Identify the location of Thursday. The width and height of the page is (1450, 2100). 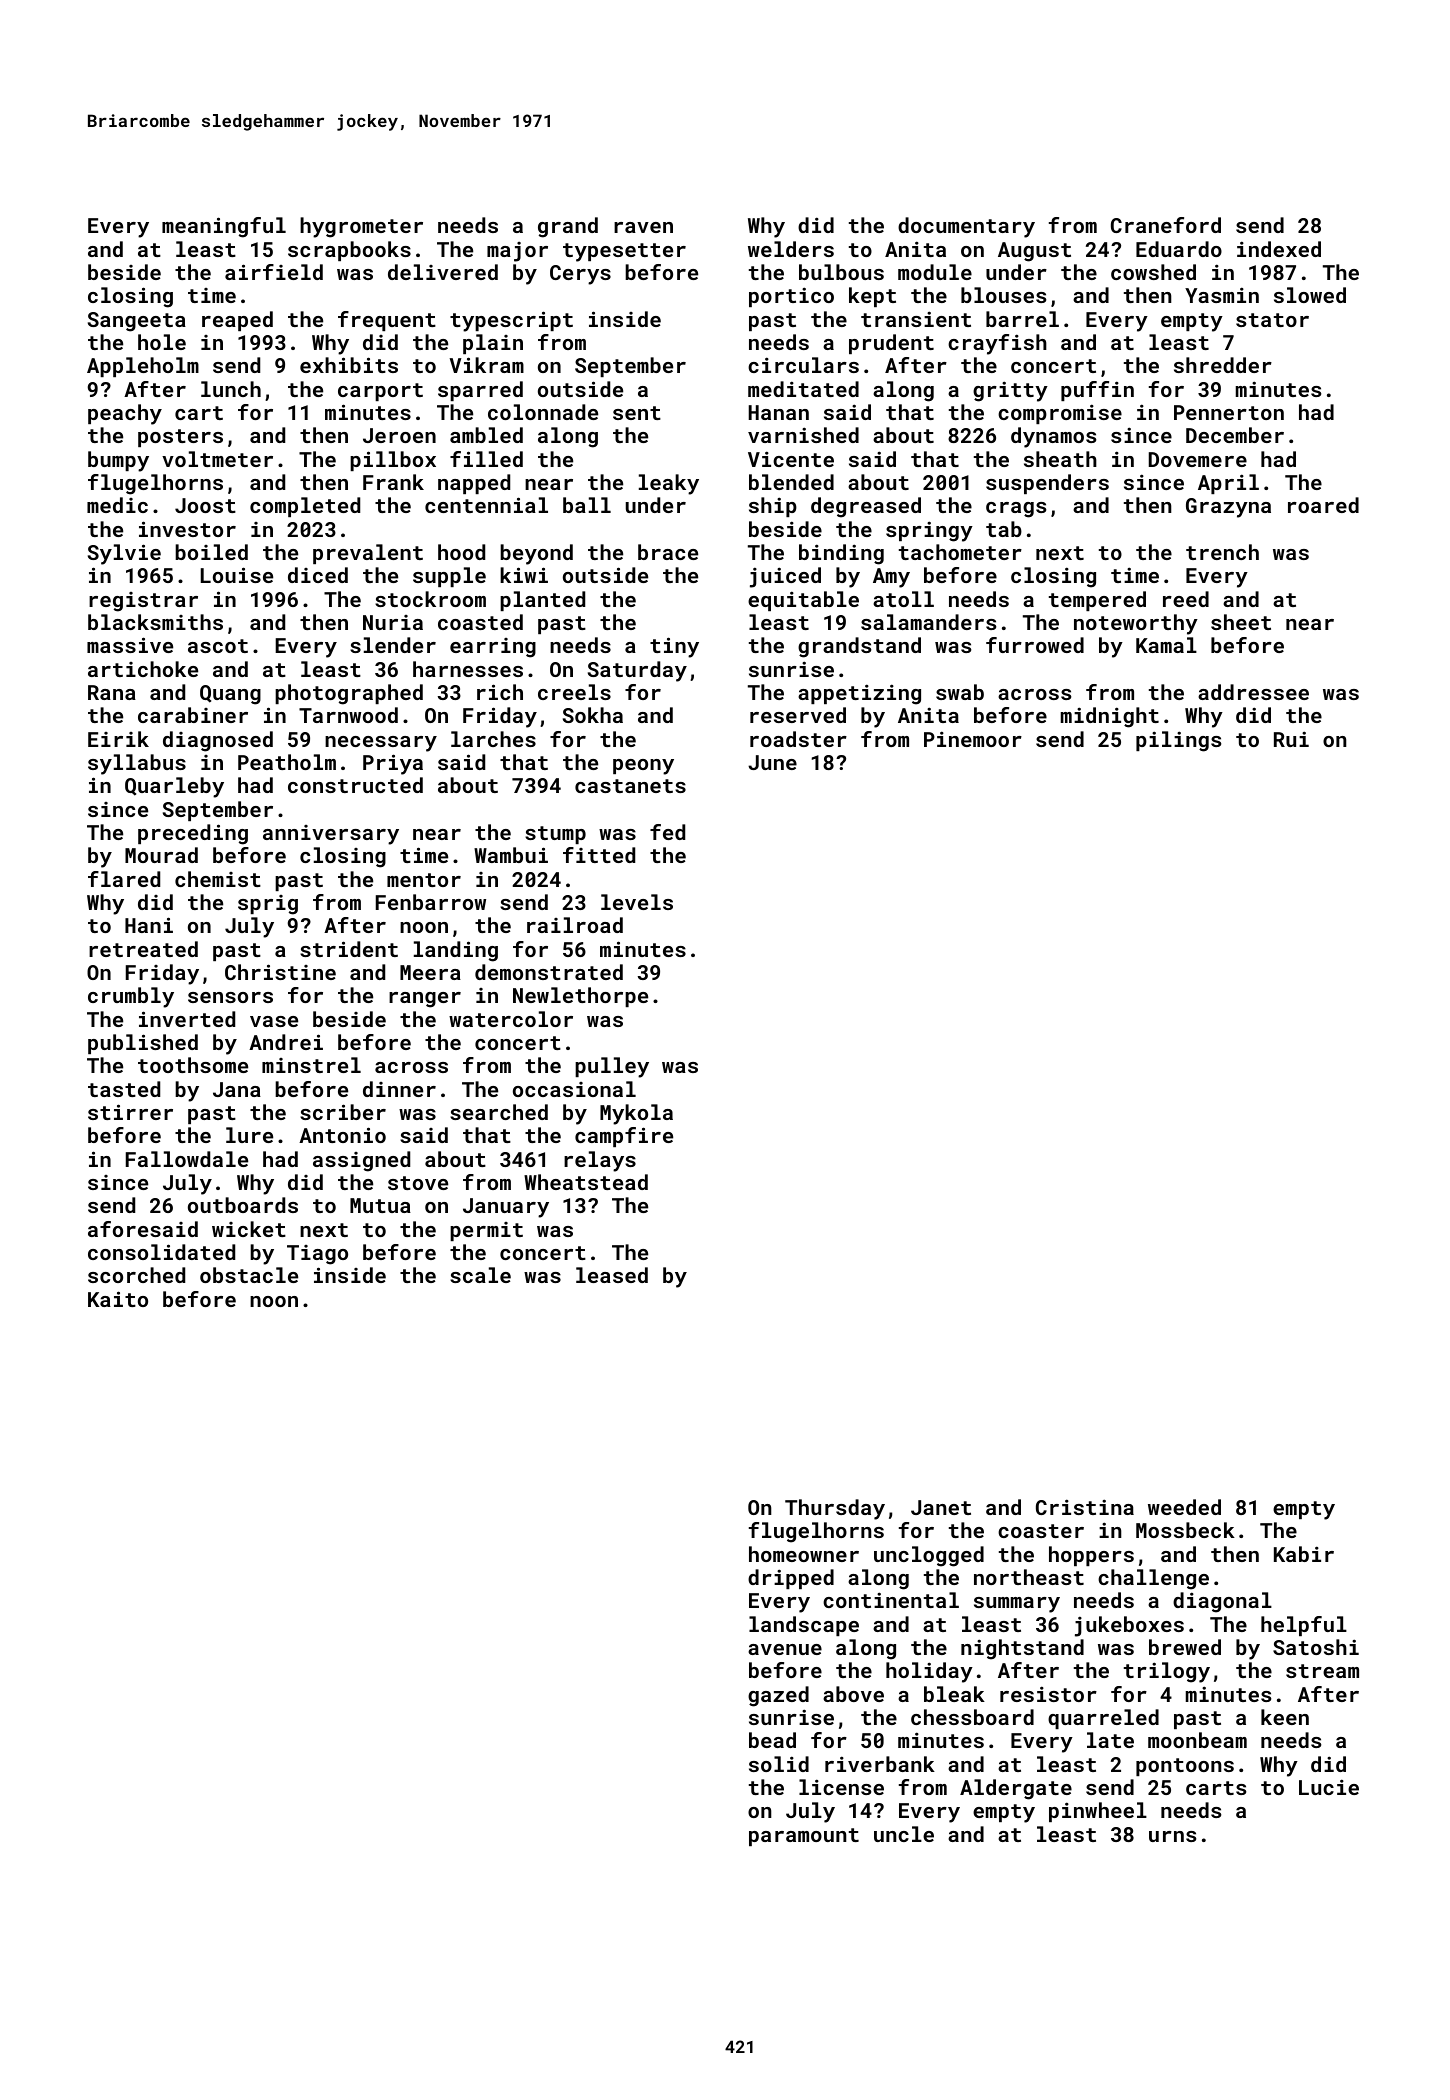
(835, 1509).
